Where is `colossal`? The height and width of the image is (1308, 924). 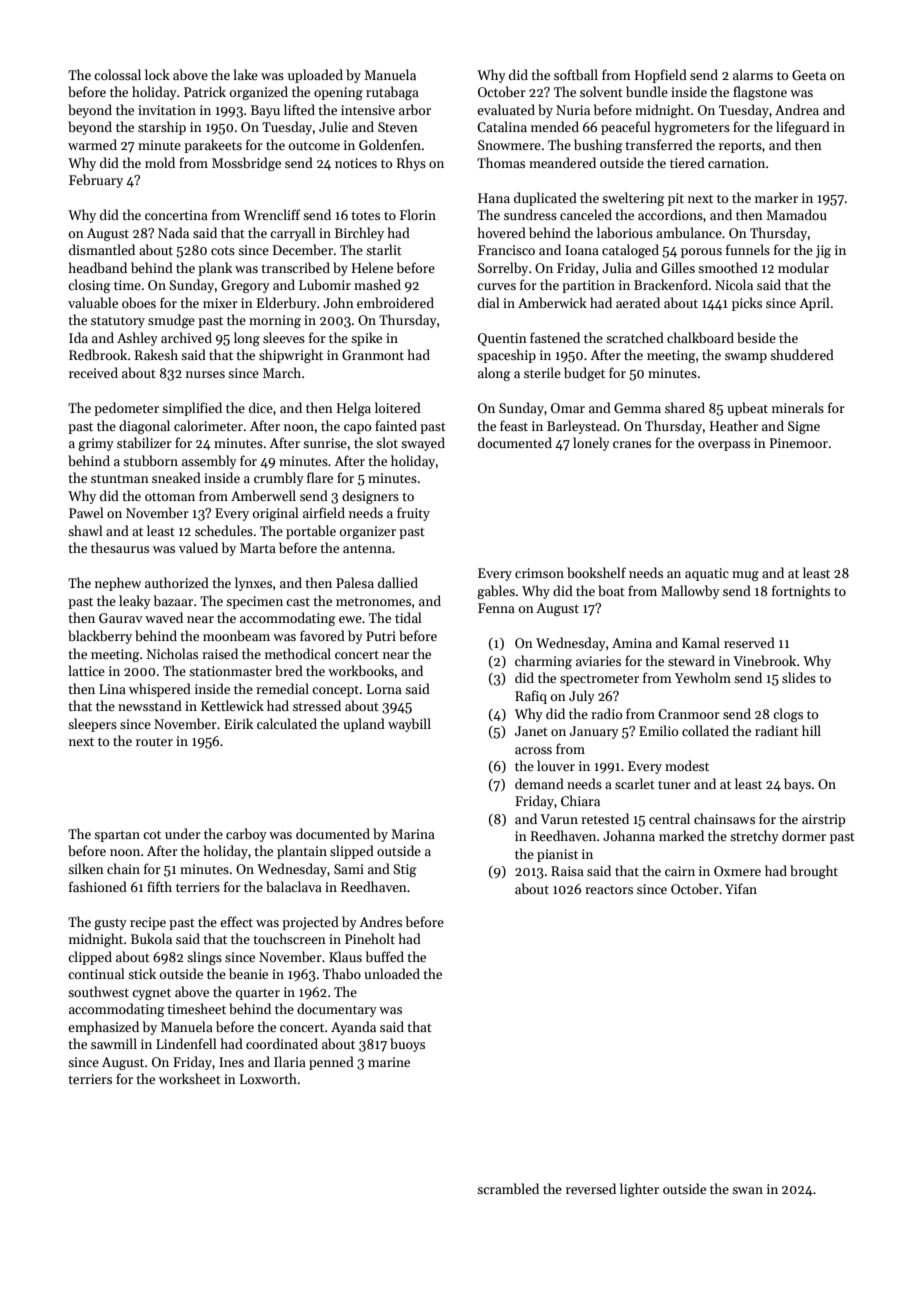 colossal is located at coordinates (117, 74).
